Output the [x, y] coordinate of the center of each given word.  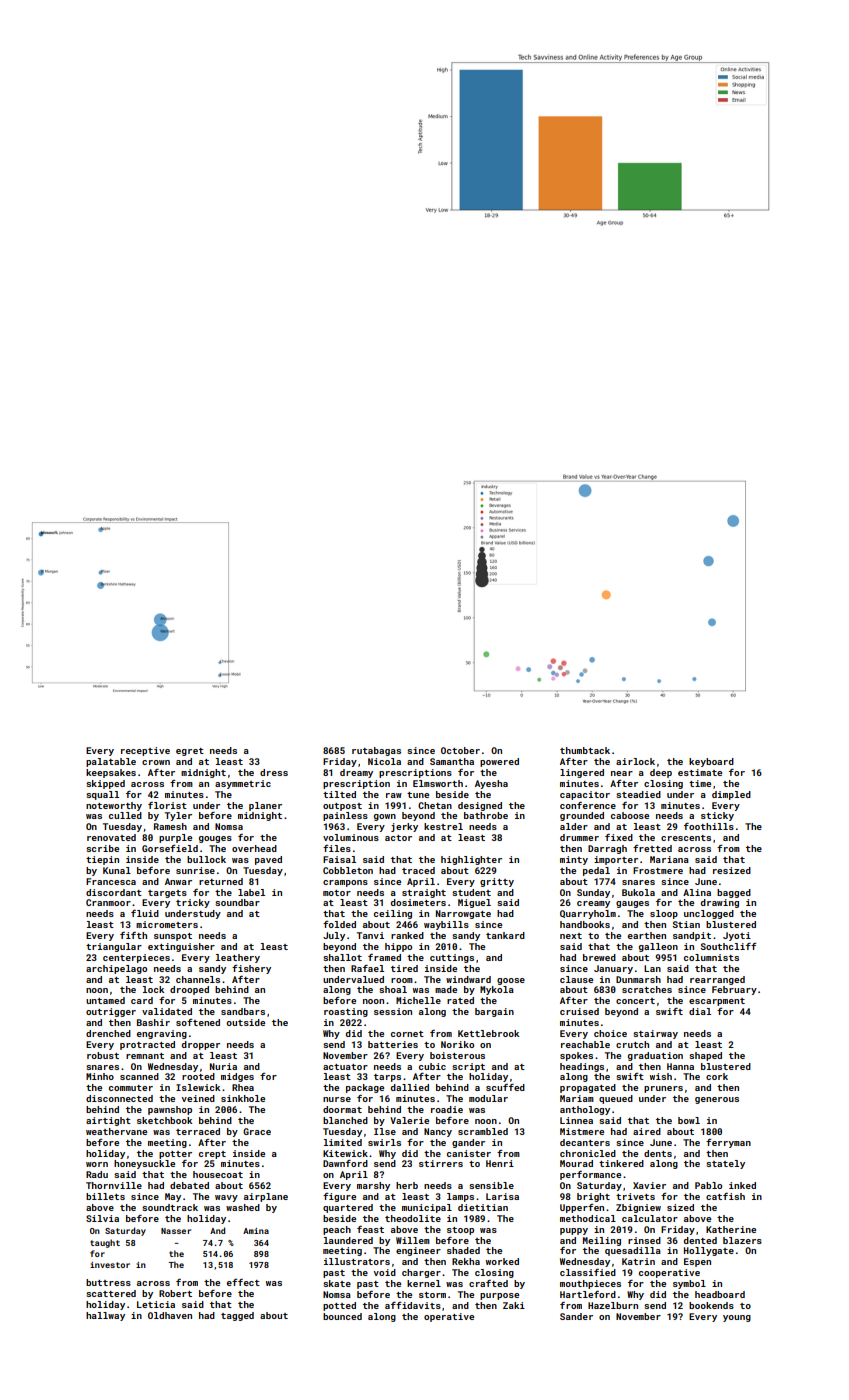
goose [511, 981]
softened [198, 1022]
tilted [339, 794]
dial [700, 1011]
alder [574, 826]
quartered [348, 1208]
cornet [407, 1034]
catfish [725, 1196]
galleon [658, 947]
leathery [238, 958]
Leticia [156, 1304]
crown [156, 762]
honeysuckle [144, 1164]
